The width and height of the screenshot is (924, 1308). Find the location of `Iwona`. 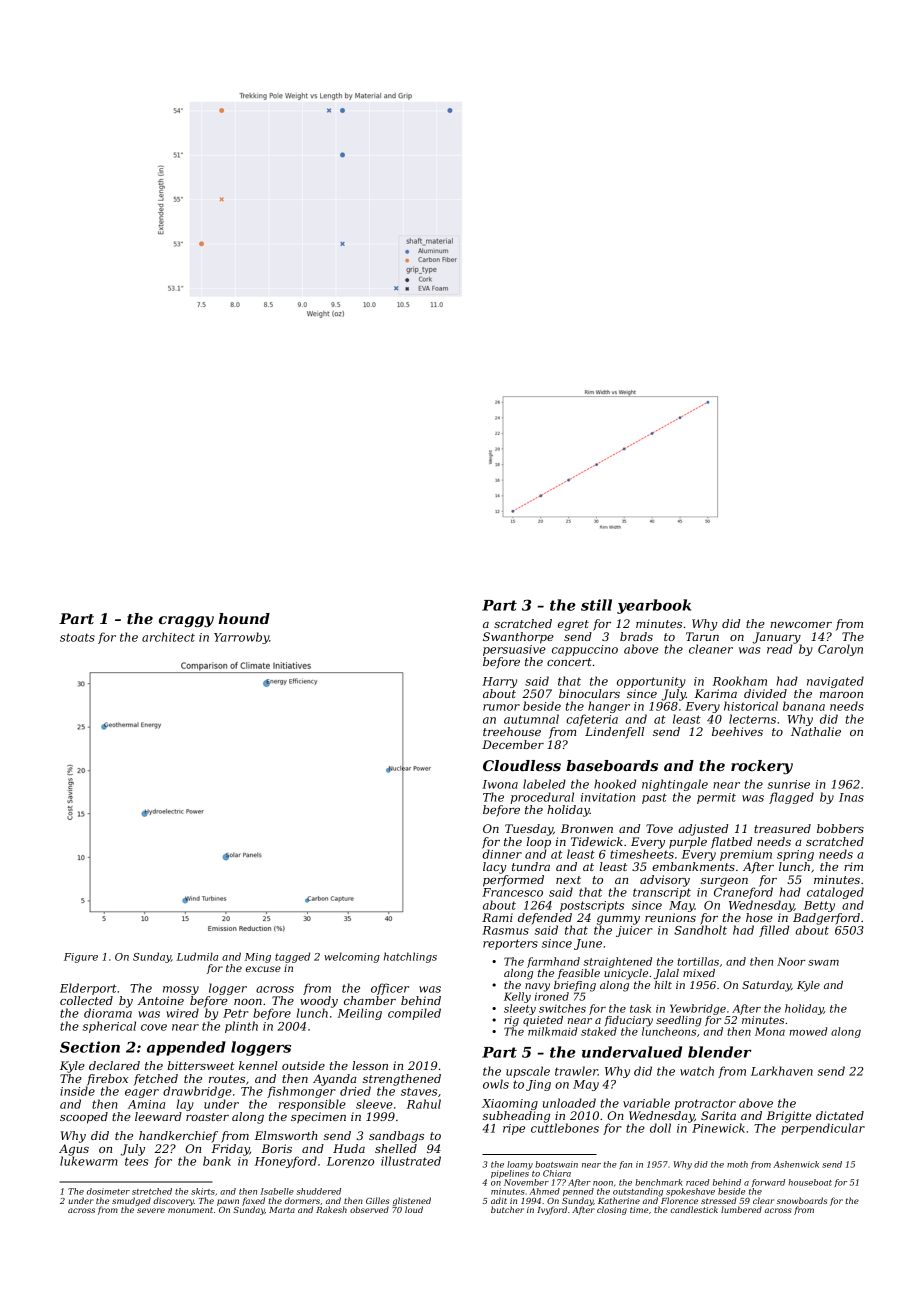

Iwona is located at coordinates (500, 784).
